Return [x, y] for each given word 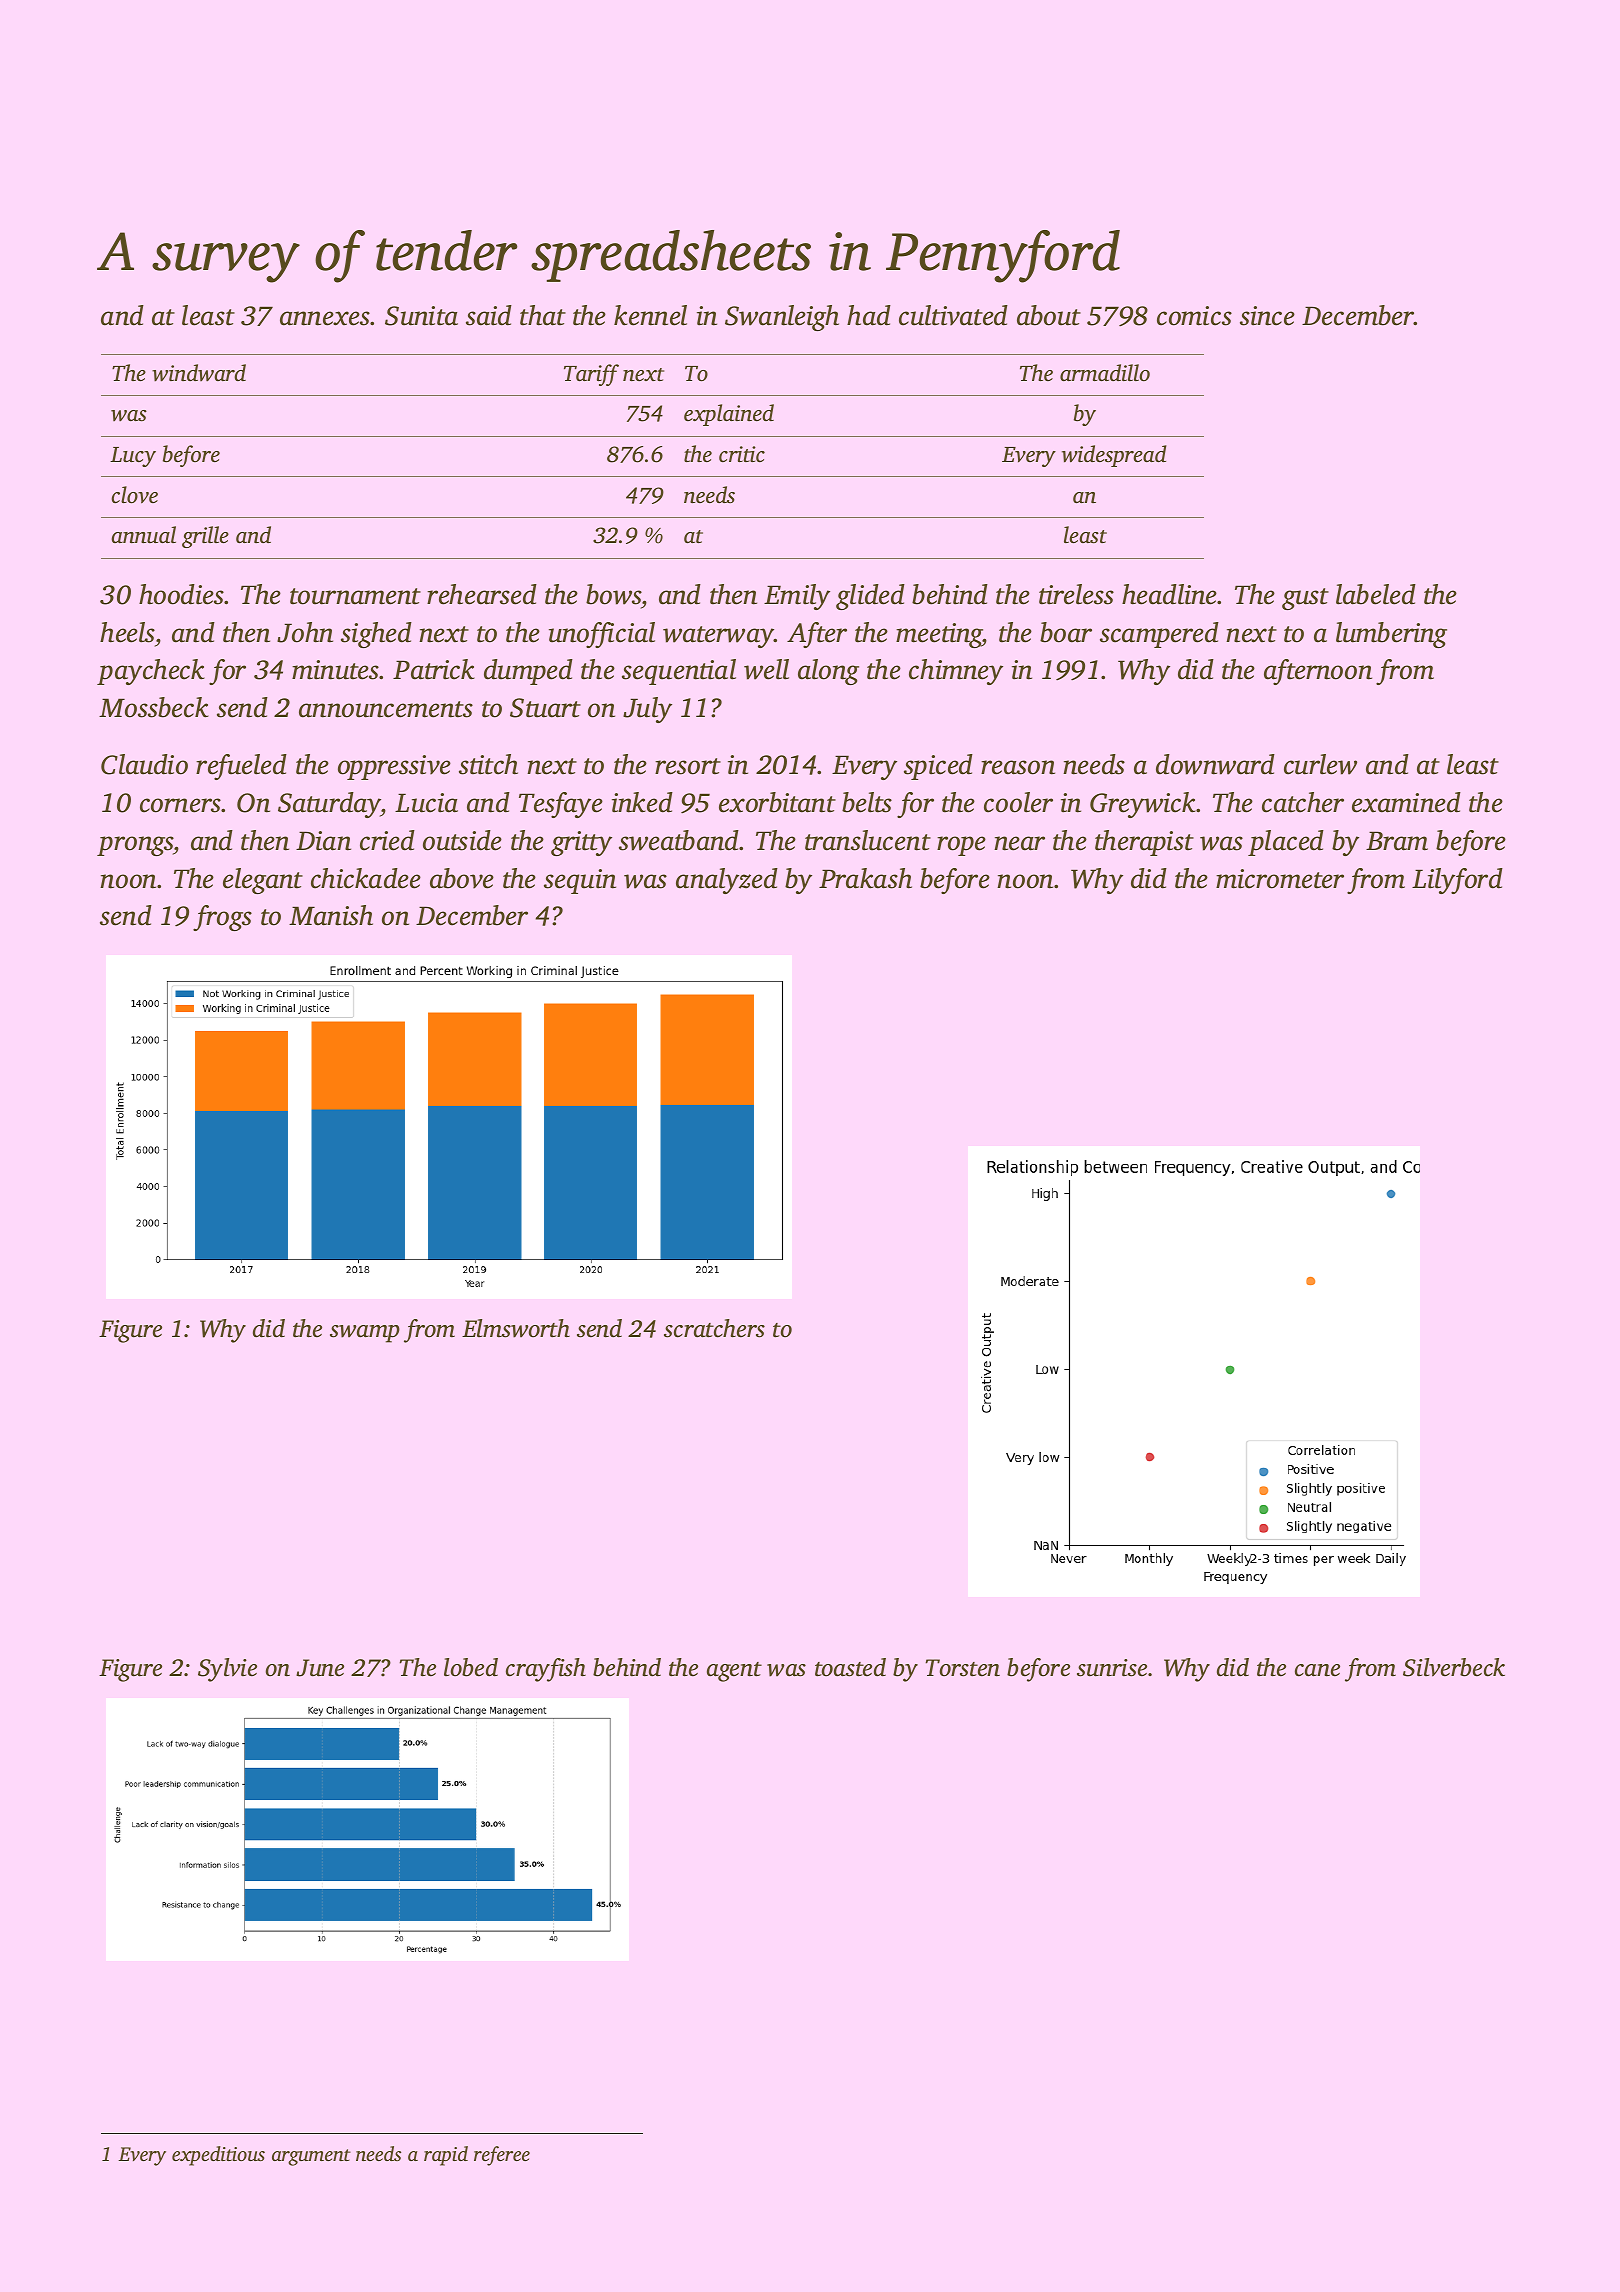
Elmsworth [516, 1328]
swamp [365, 1334]
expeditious [218, 2156]
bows [614, 594]
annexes [325, 318]
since [1267, 316]
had [869, 315]
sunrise [1112, 1668]
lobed [471, 1667]
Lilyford [1457, 881]
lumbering [1391, 635]
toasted [850, 1667]
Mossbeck [154, 707]
